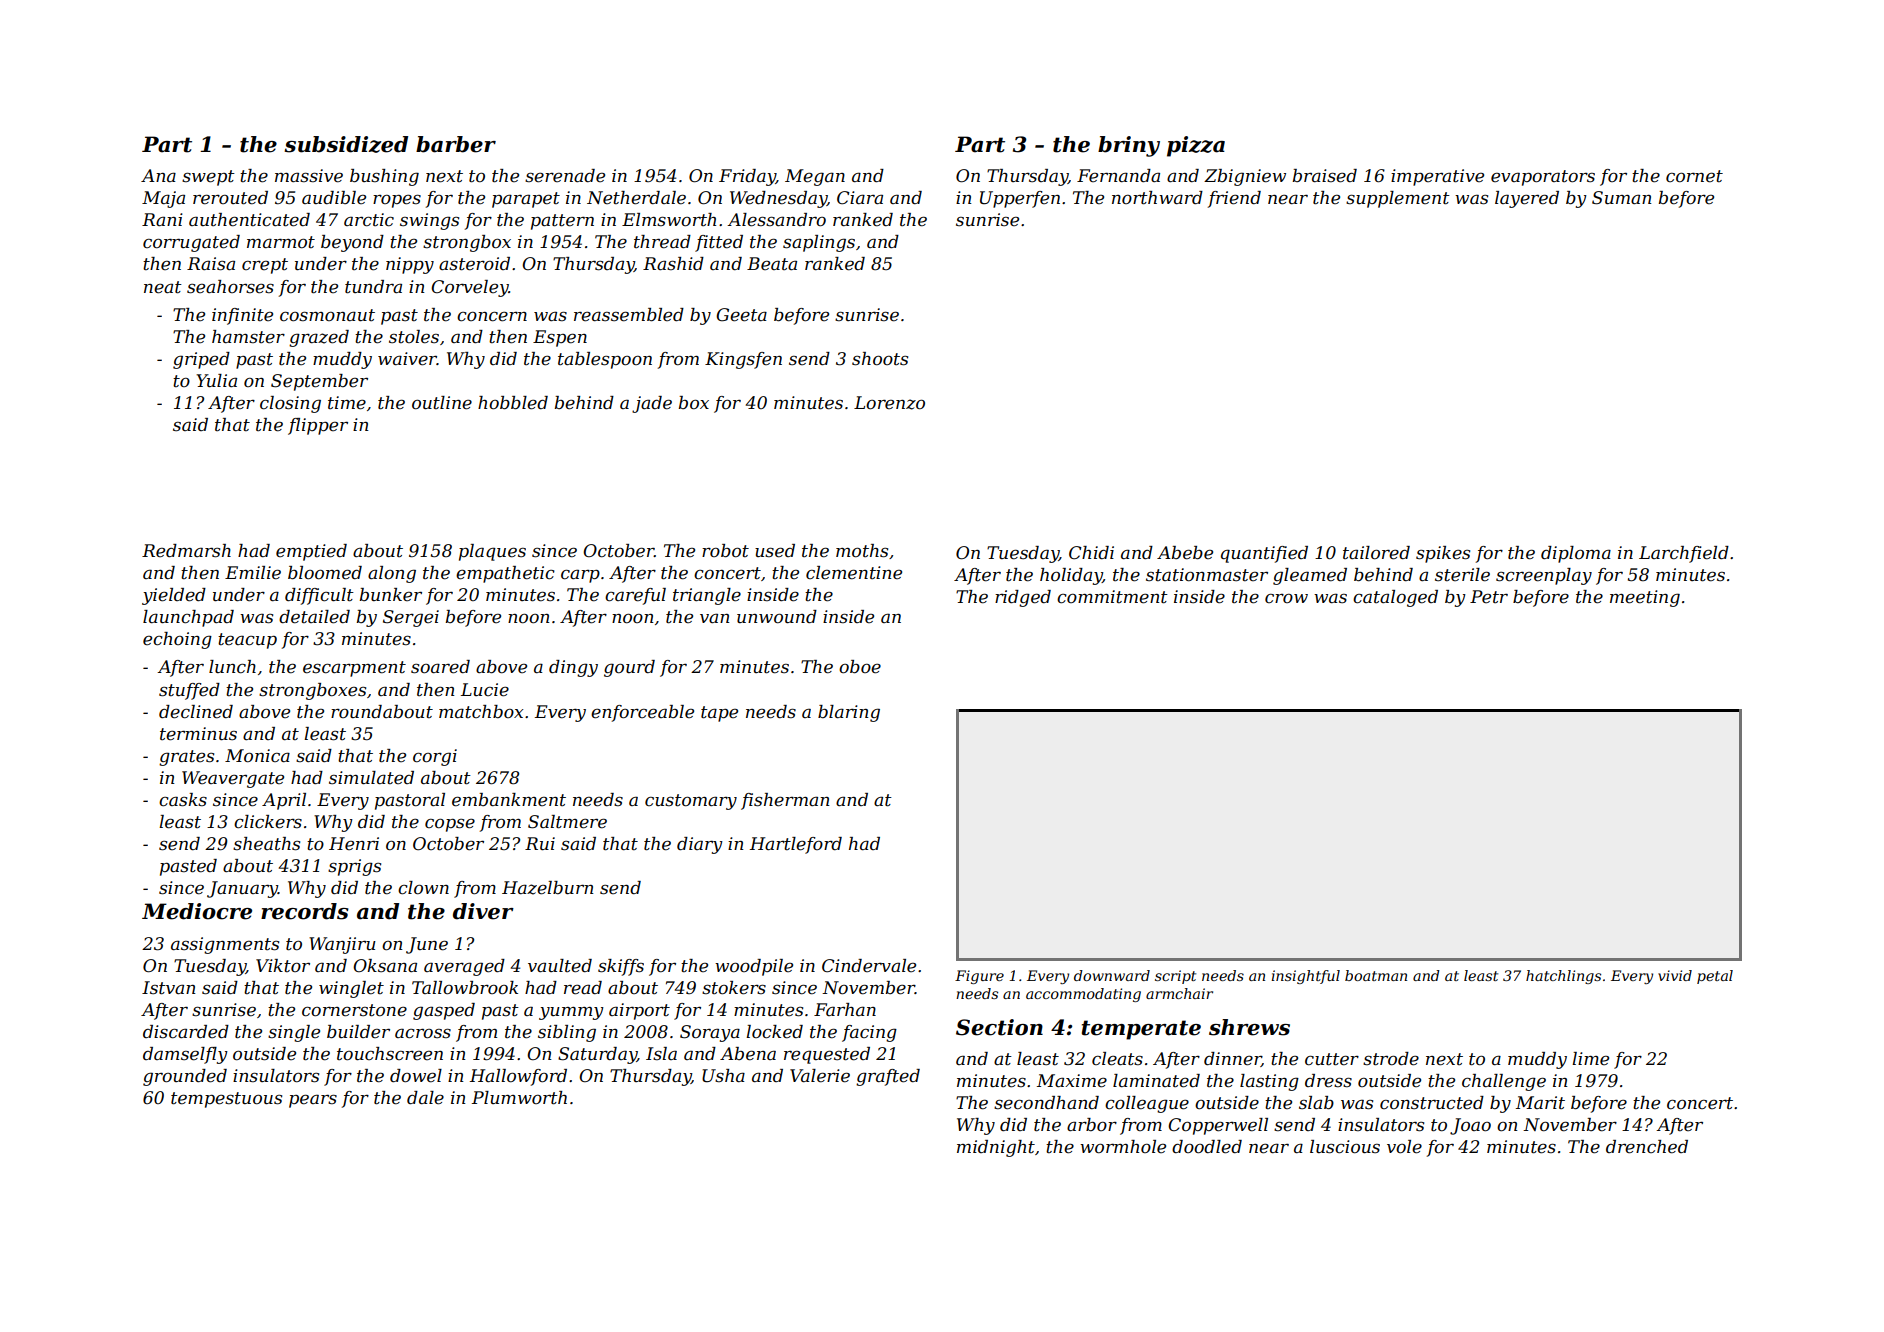 This page has width=1884, height=1332. What do you see at coordinates (242, 889) in the page?
I see `January` at bounding box center [242, 889].
